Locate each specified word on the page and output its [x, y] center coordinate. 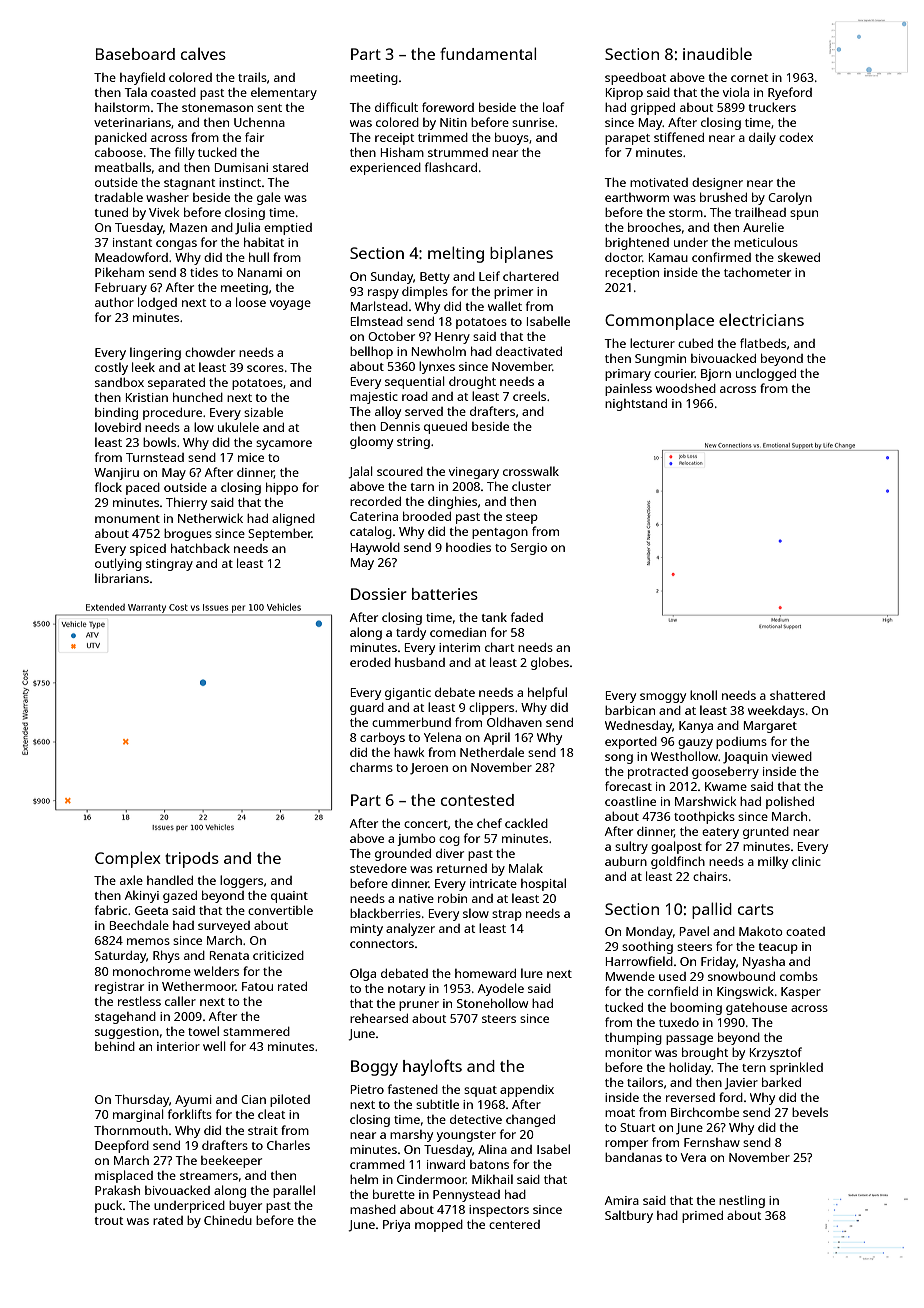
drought [472, 382]
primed [702, 1217]
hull [259, 257]
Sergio [529, 549]
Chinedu [228, 1220]
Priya [396, 1226]
